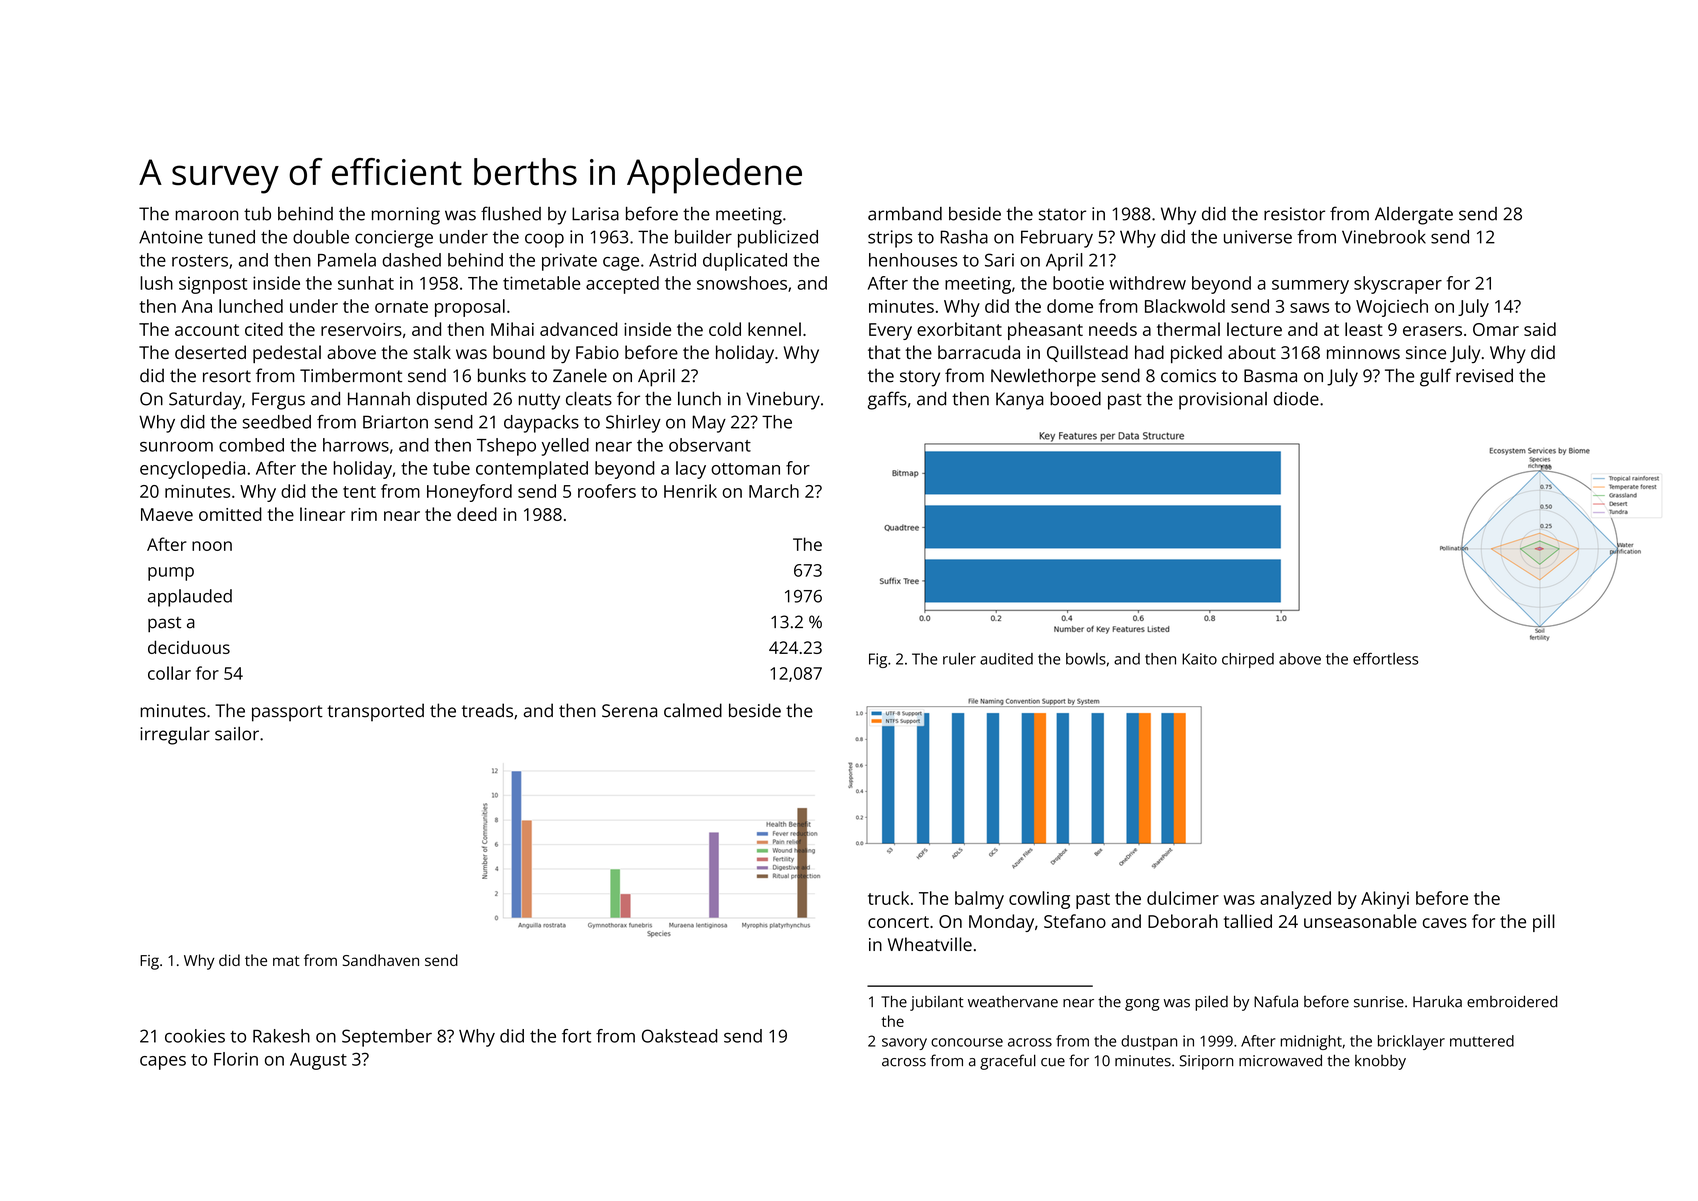  I want to click on morning, so click(406, 216).
